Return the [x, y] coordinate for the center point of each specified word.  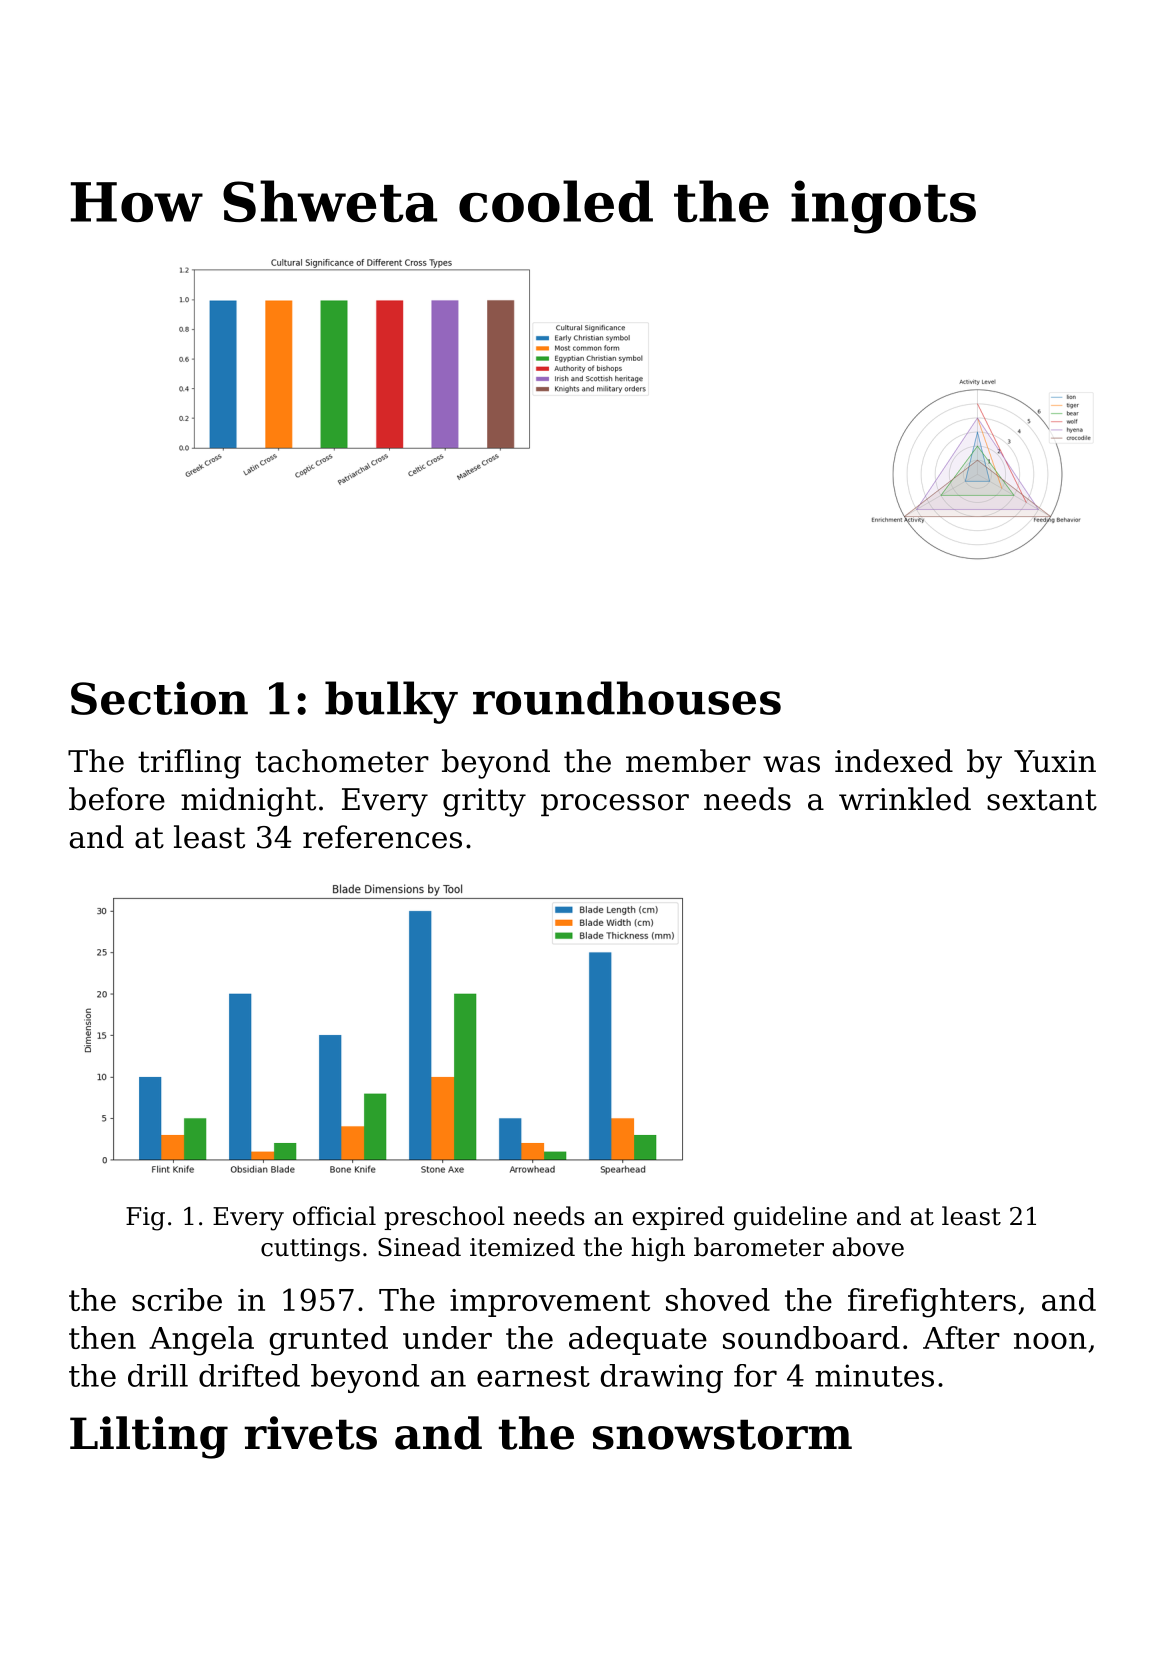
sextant [1042, 800]
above [868, 1247]
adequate [638, 1340]
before [117, 799]
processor [615, 805]
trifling [189, 764]
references [382, 837]
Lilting [149, 1437]
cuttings [310, 1250]
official [334, 1216]
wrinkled [905, 799]
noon [1050, 1341]
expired [678, 1218]
